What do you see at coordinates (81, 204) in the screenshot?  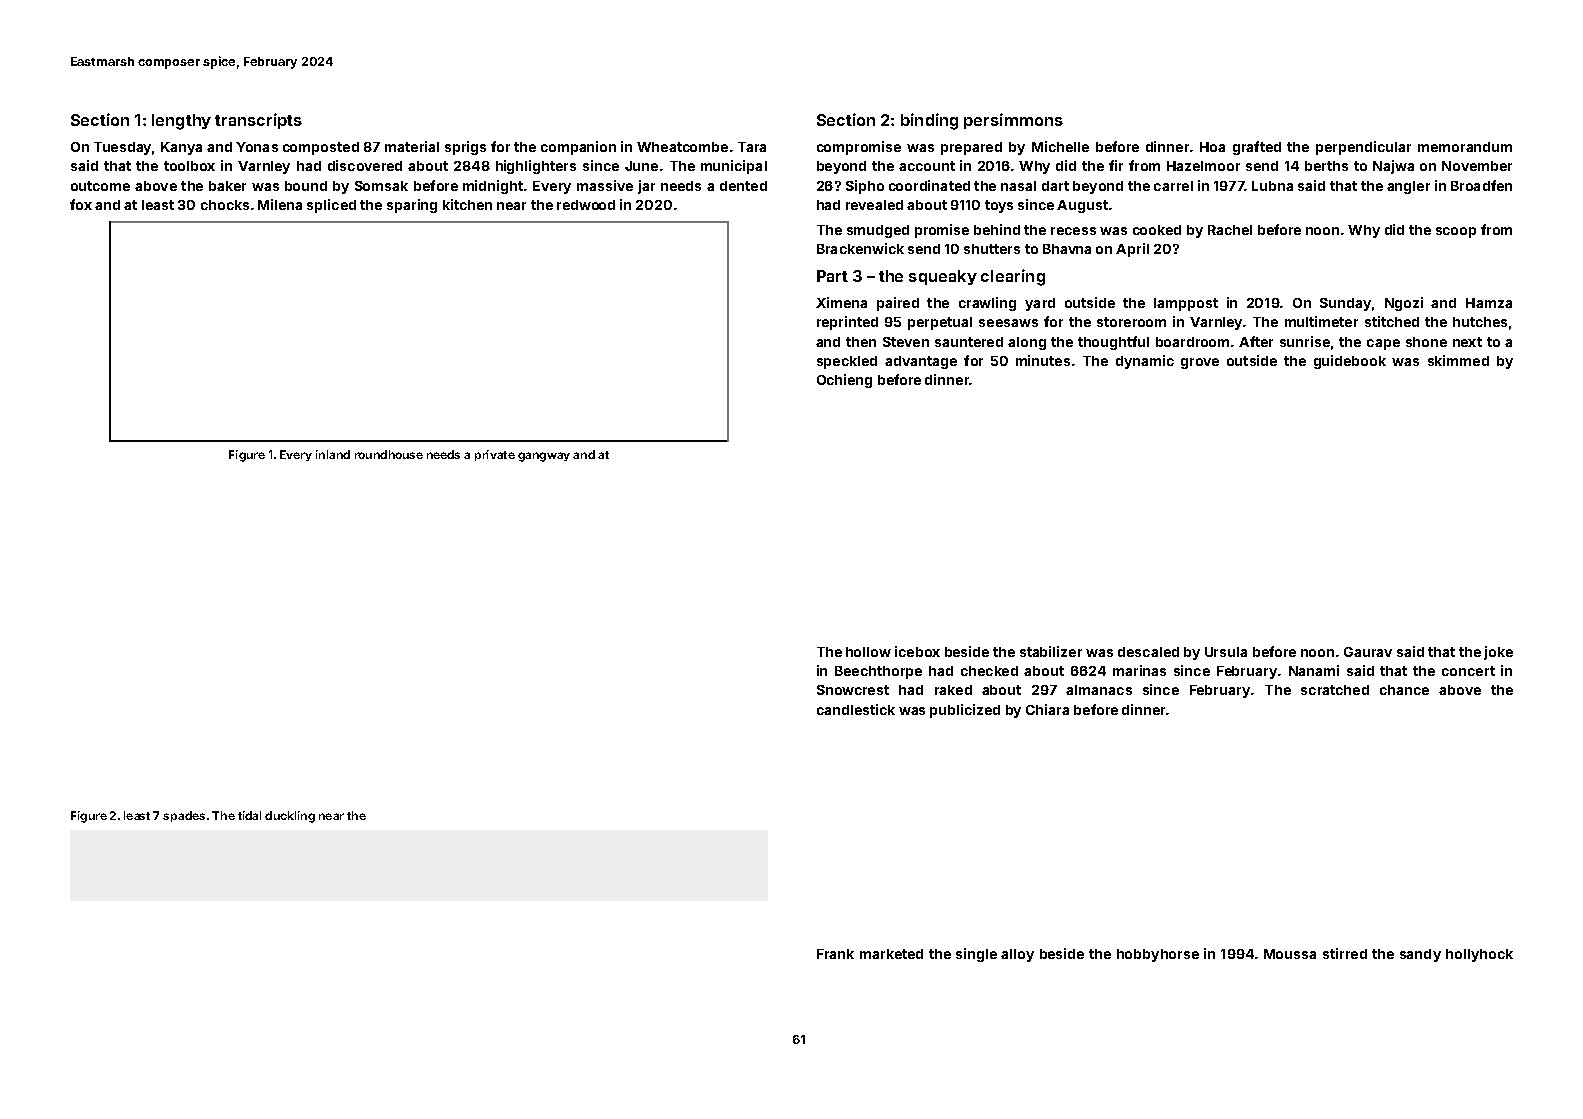 I see `fox` at bounding box center [81, 204].
